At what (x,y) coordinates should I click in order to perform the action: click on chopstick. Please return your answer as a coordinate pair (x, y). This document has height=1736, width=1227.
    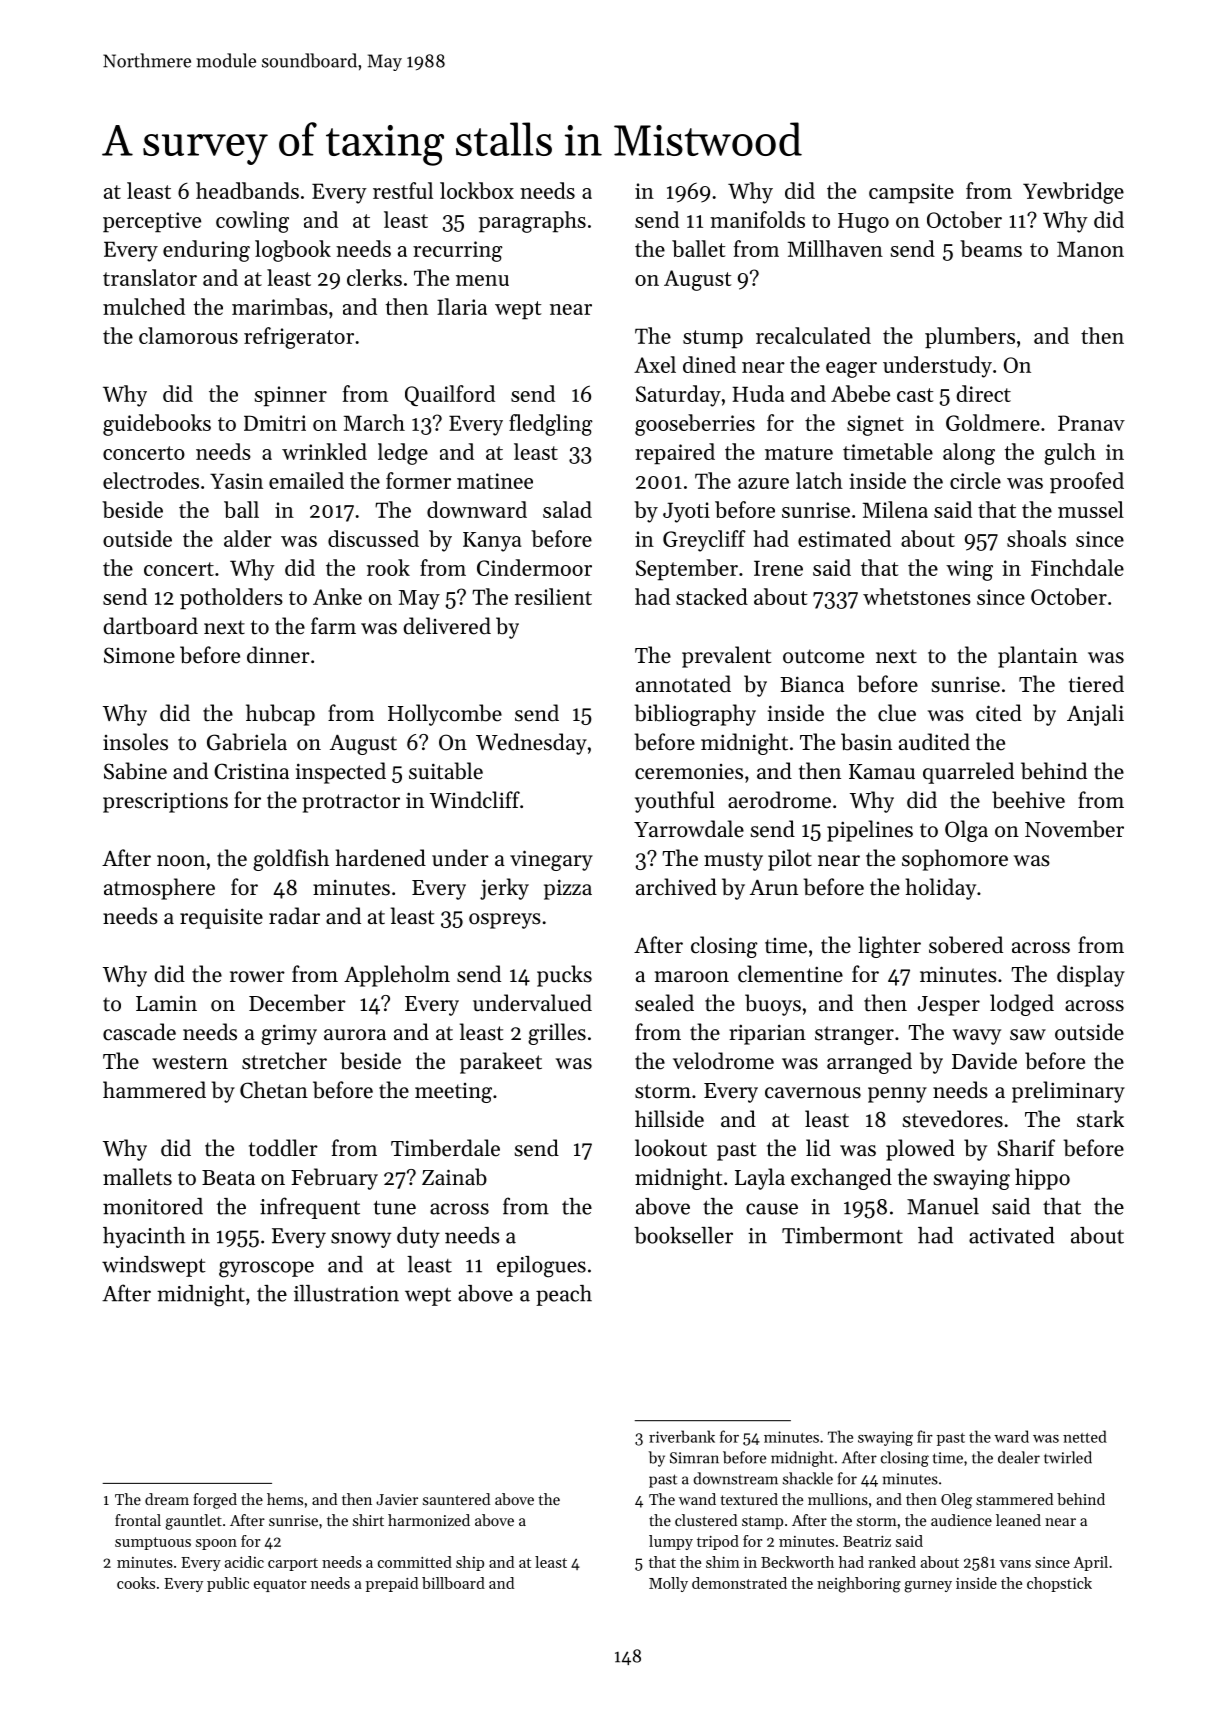
    Looking at the image, I should click on (1059, 1584).
